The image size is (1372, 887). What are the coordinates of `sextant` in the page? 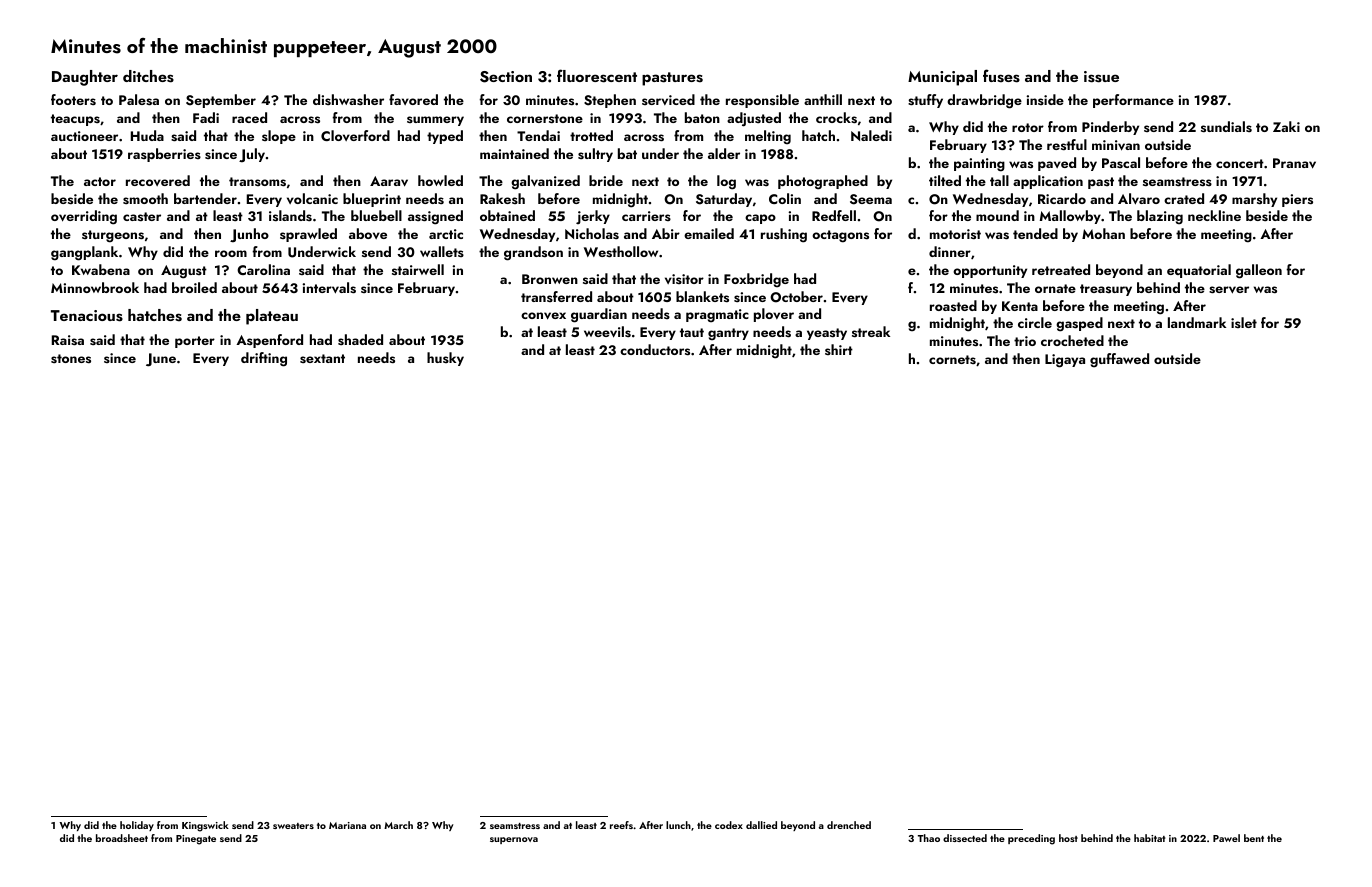 It's located at (322, 358).
